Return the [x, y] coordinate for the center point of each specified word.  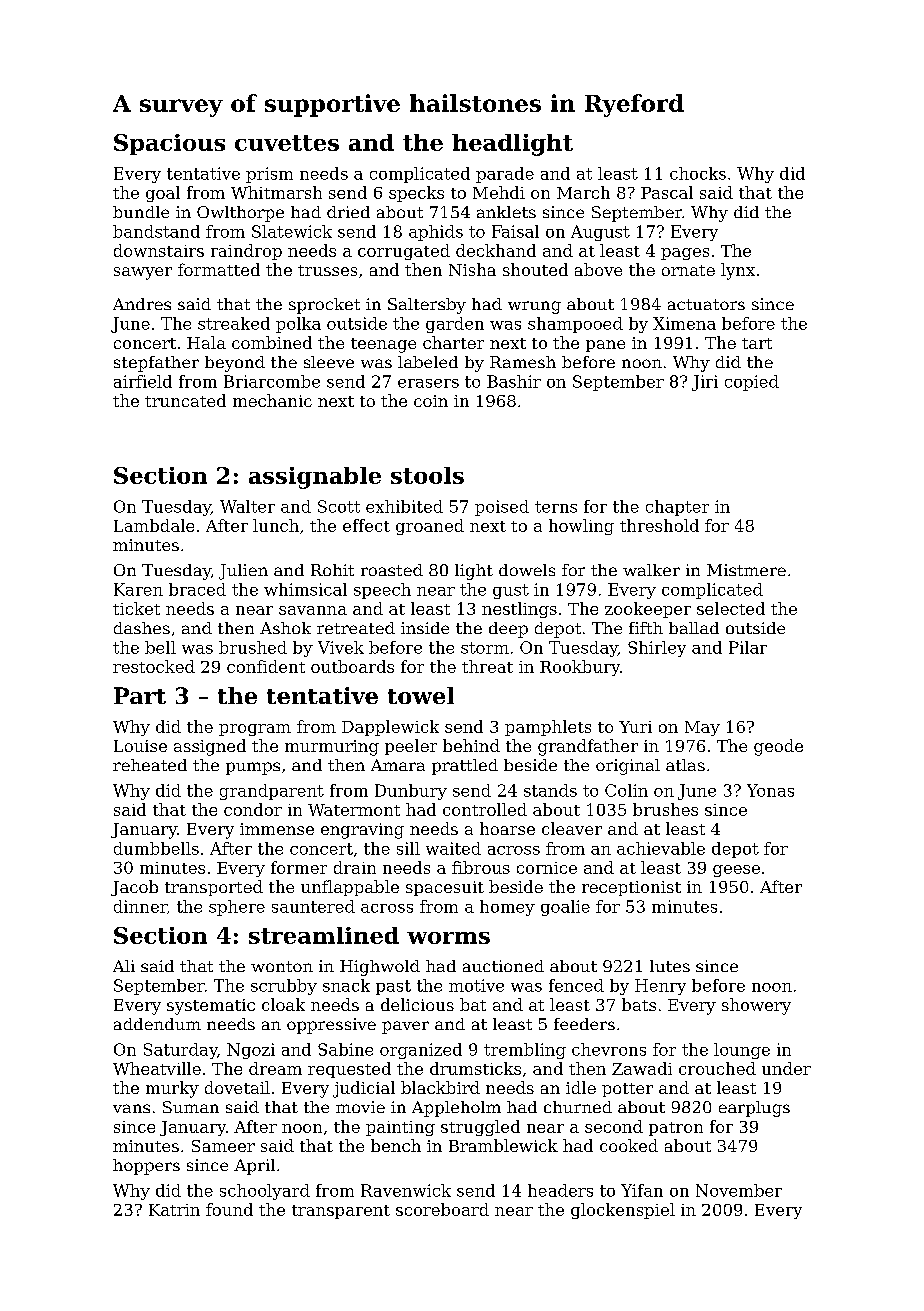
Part [140, 695]
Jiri [705, 383]
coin [431, 401]
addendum [157, 1024]
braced [197, 589]
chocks [698, 173]
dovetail [237, 1087]
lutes [670, 966]
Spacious [169, 144]
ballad [694, 628]
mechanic [272, 400]
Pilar [748, 647]
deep [508, 630]
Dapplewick [390, 728]
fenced [576, 985]
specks [416, 194]
